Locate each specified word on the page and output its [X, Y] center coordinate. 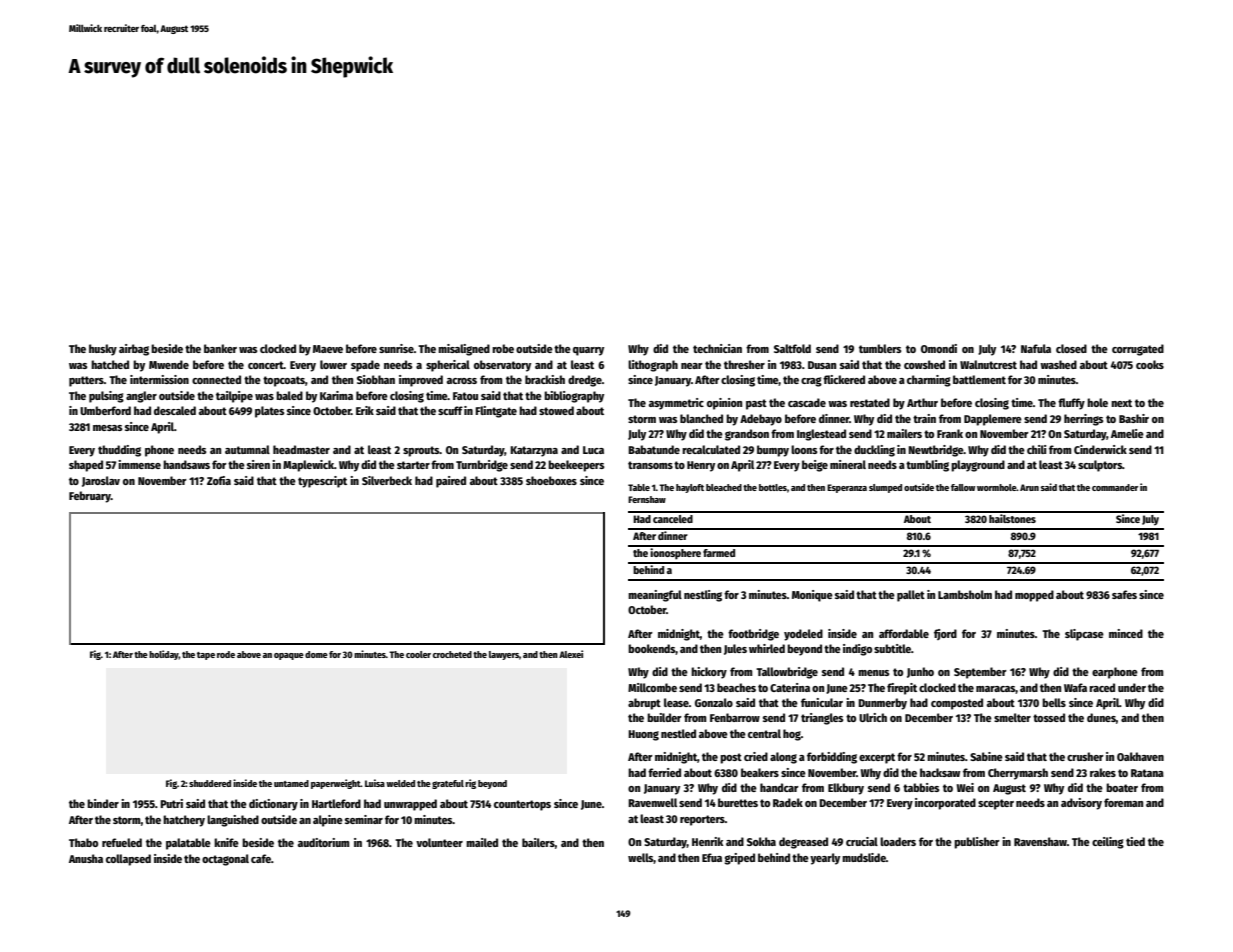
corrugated [1138, 350]
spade [365, 366]
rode [226, 654]
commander [1115, 487]
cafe [261, 858]
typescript [322, 482]
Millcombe [652, 687]
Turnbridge [482, 466]
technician [717, 348]
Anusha [86, 858]
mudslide [864, 857]
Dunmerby [882, 704]
